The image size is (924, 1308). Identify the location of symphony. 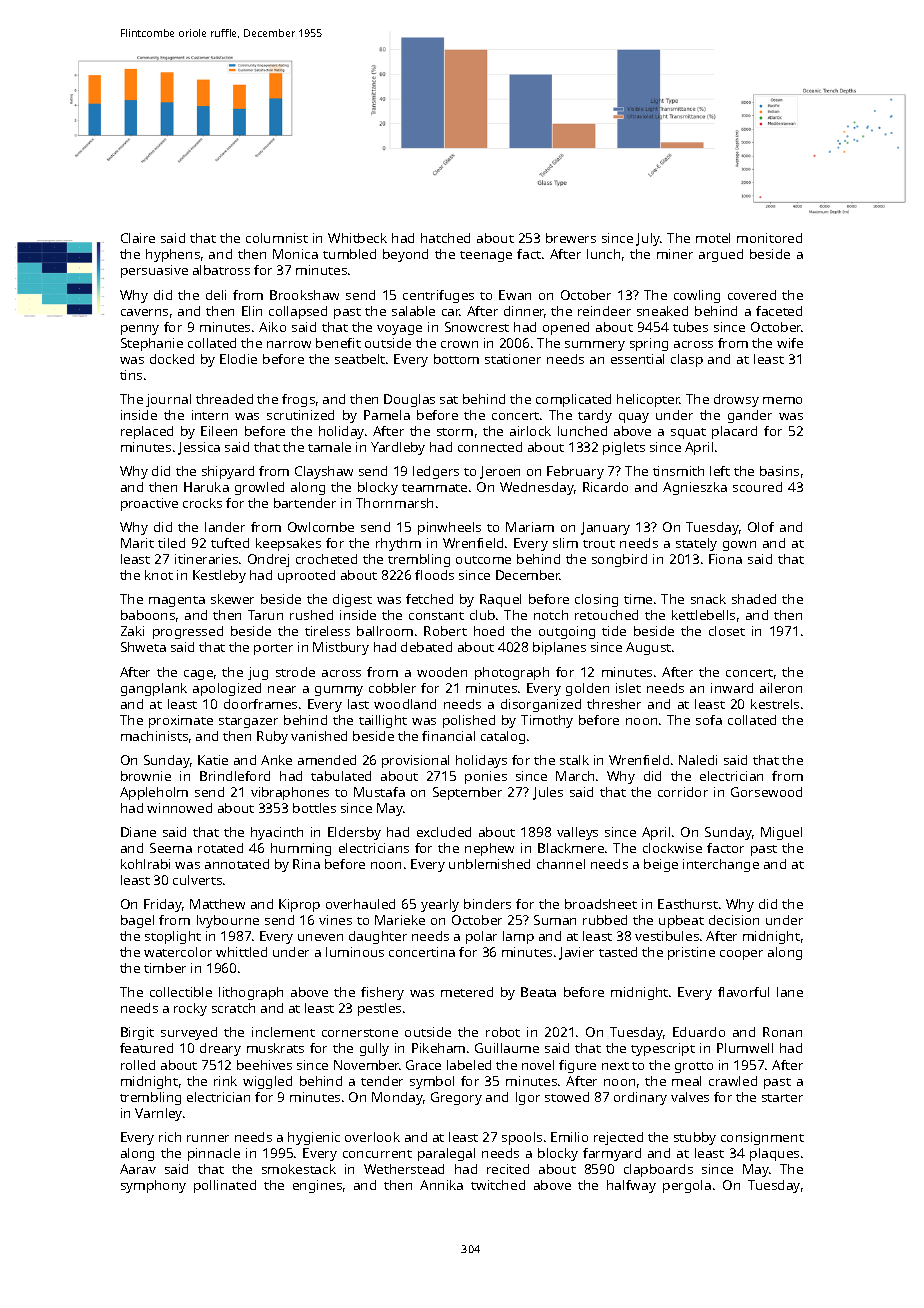
(153, 1186).
